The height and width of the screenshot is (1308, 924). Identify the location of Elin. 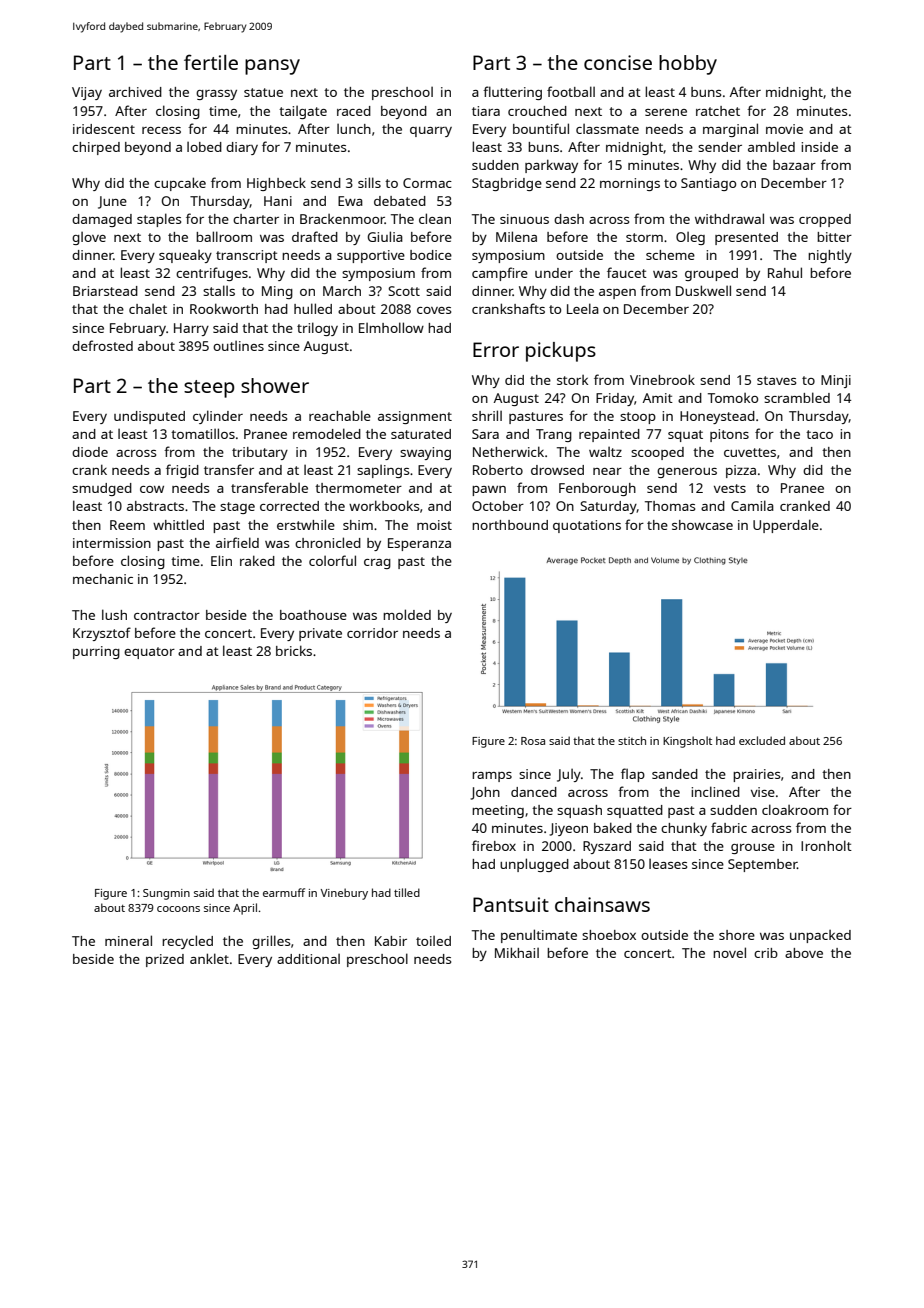
(221, 560).
